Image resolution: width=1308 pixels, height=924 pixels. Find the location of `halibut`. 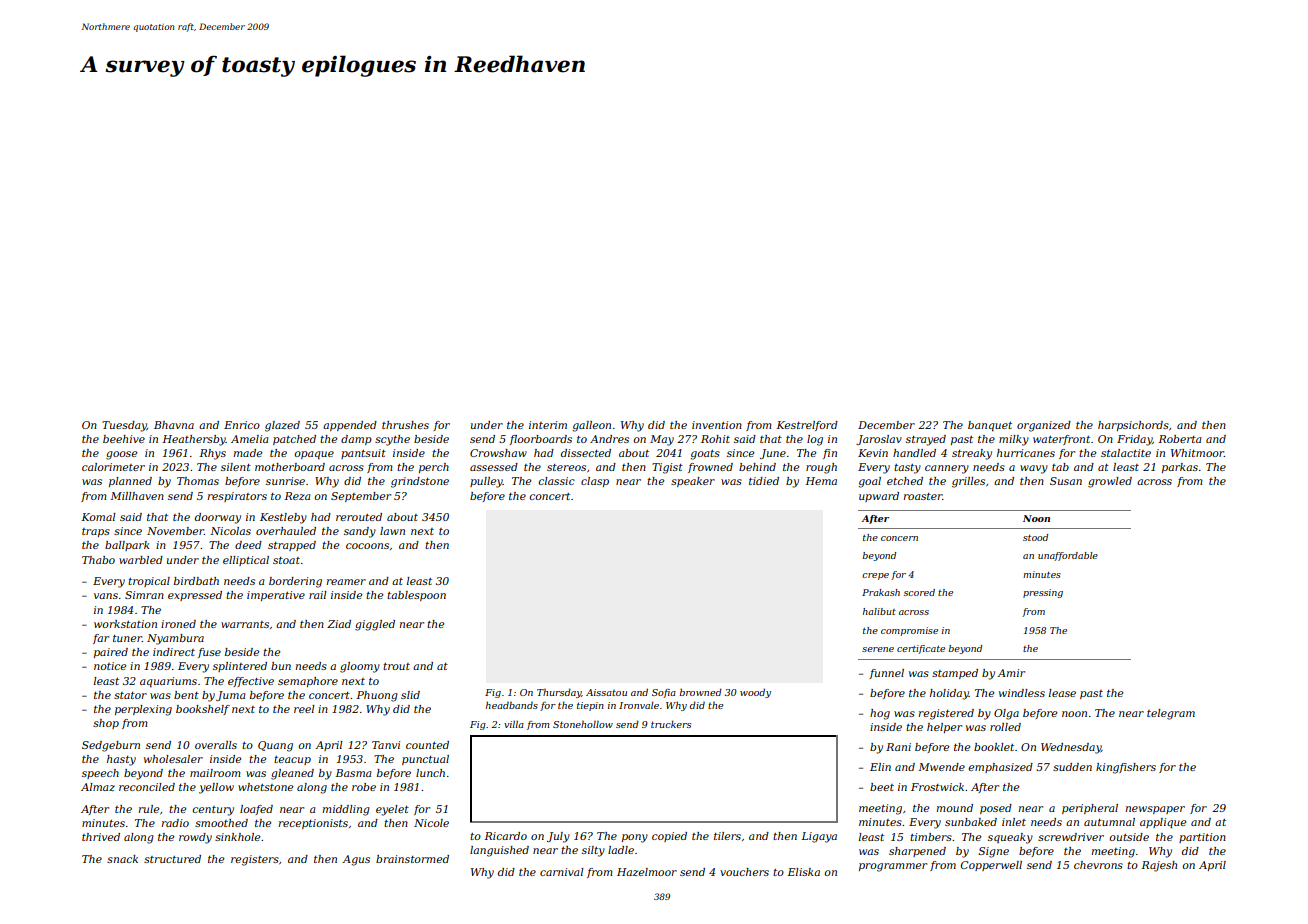

halibut is located at coordinates (879, 611).
